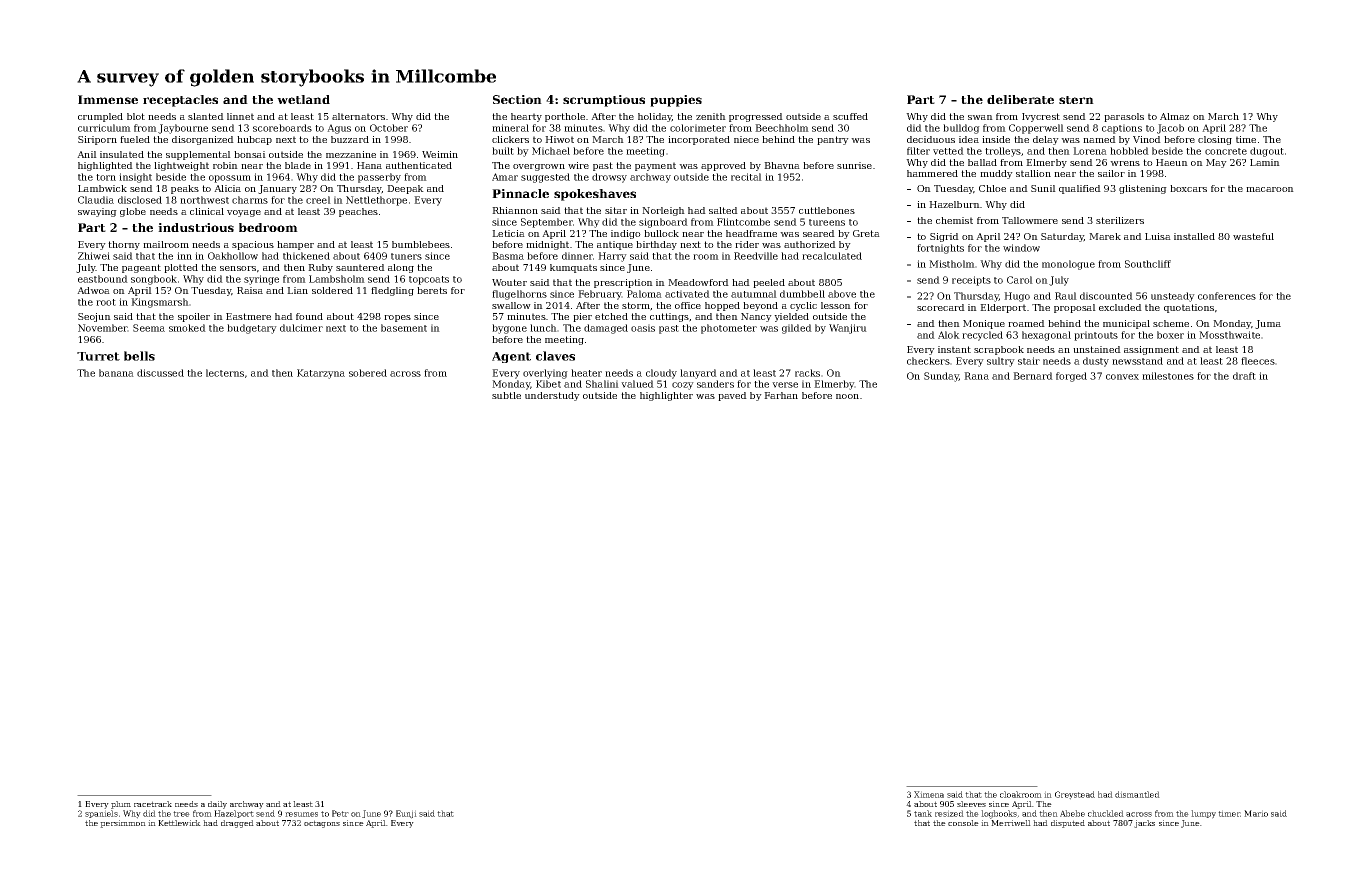  What do you see at coordinates (1137, 794) in the screenshot?
I see `dismantled` at bounding box center [1137, 794].
